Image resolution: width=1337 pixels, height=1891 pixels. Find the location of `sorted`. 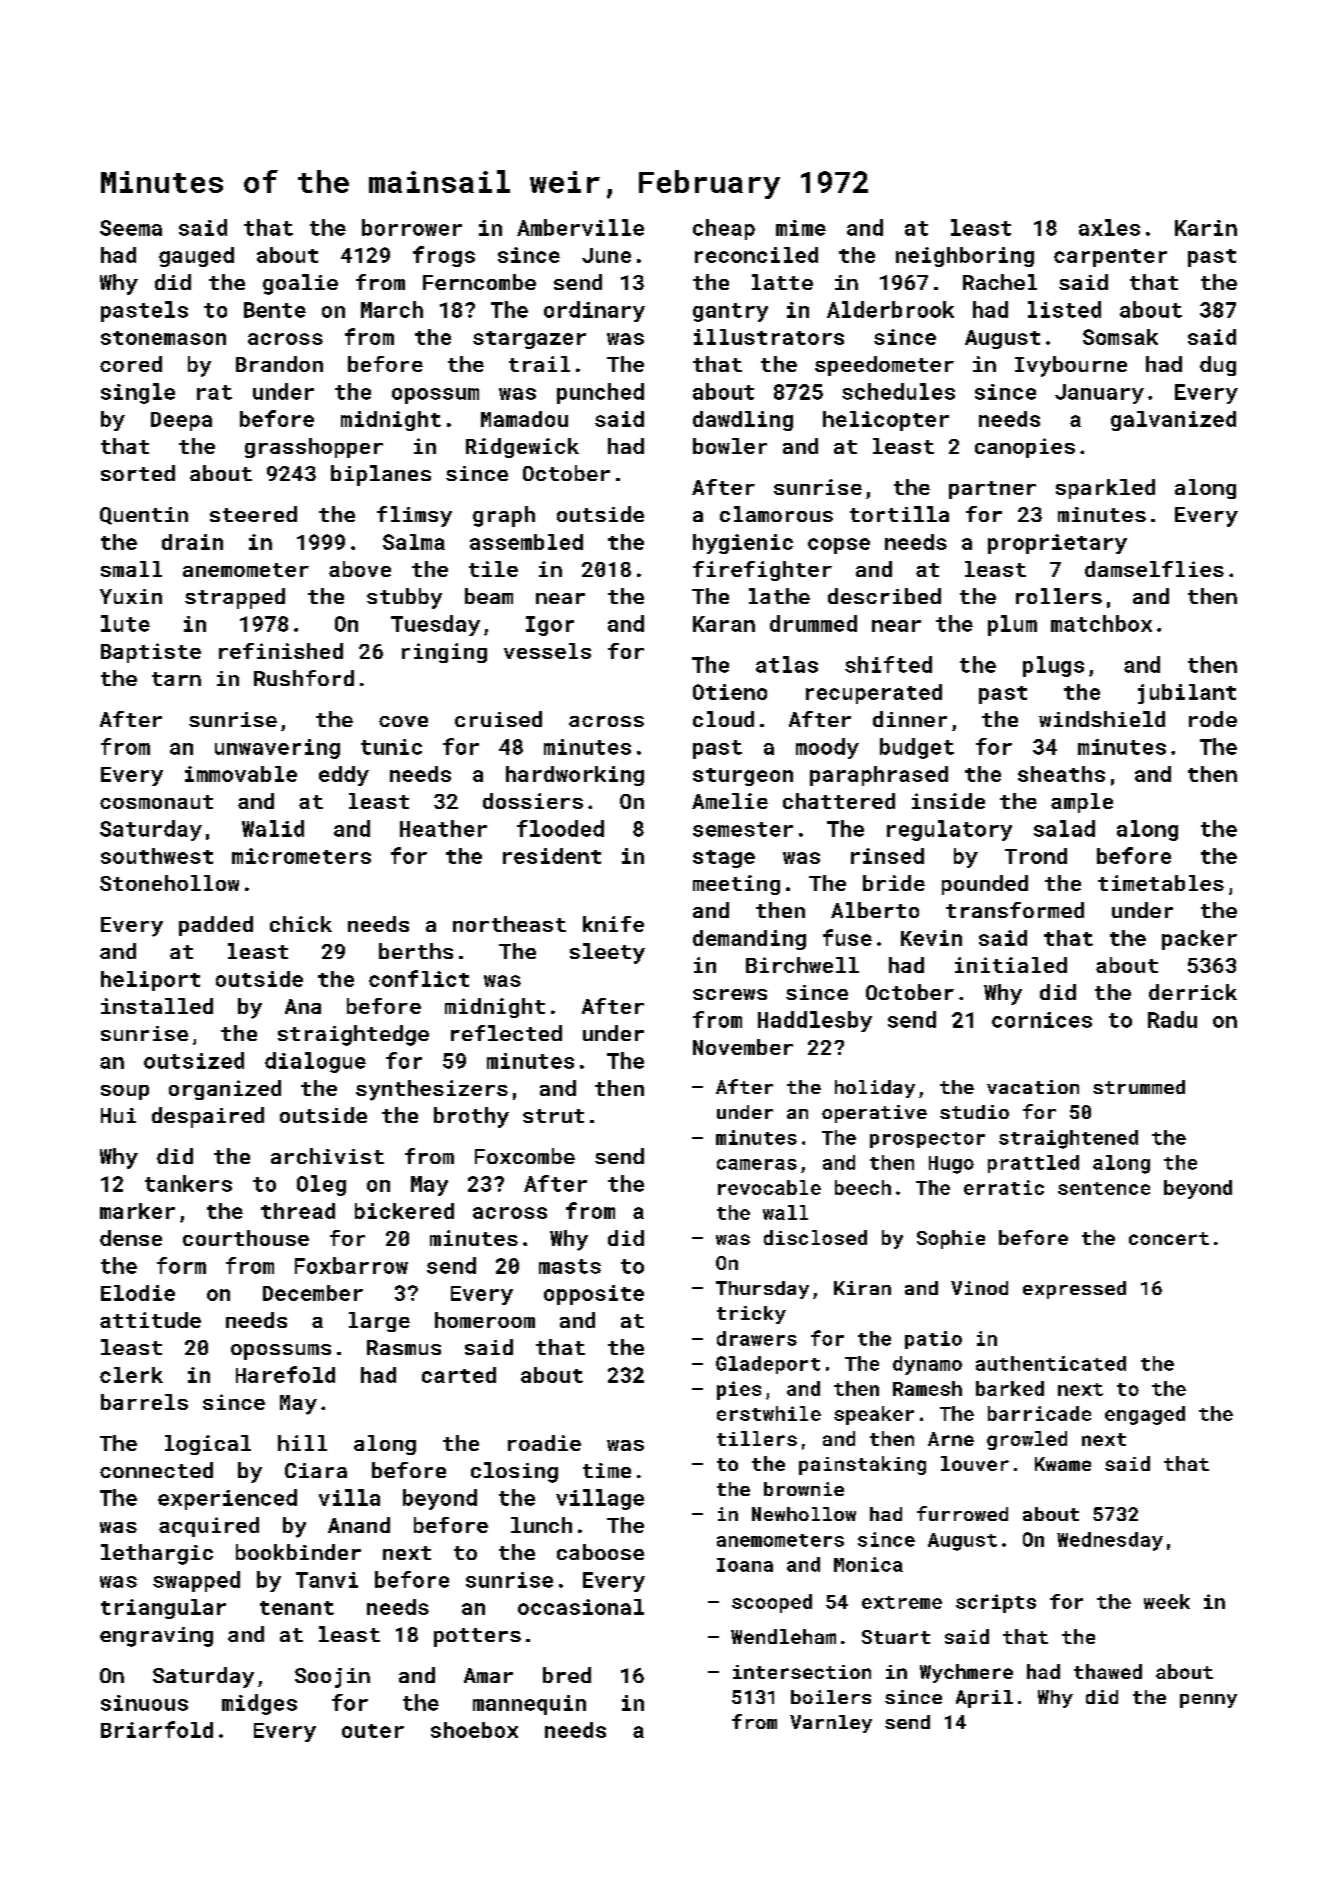

sorted is located at coordinates (138, 473).
